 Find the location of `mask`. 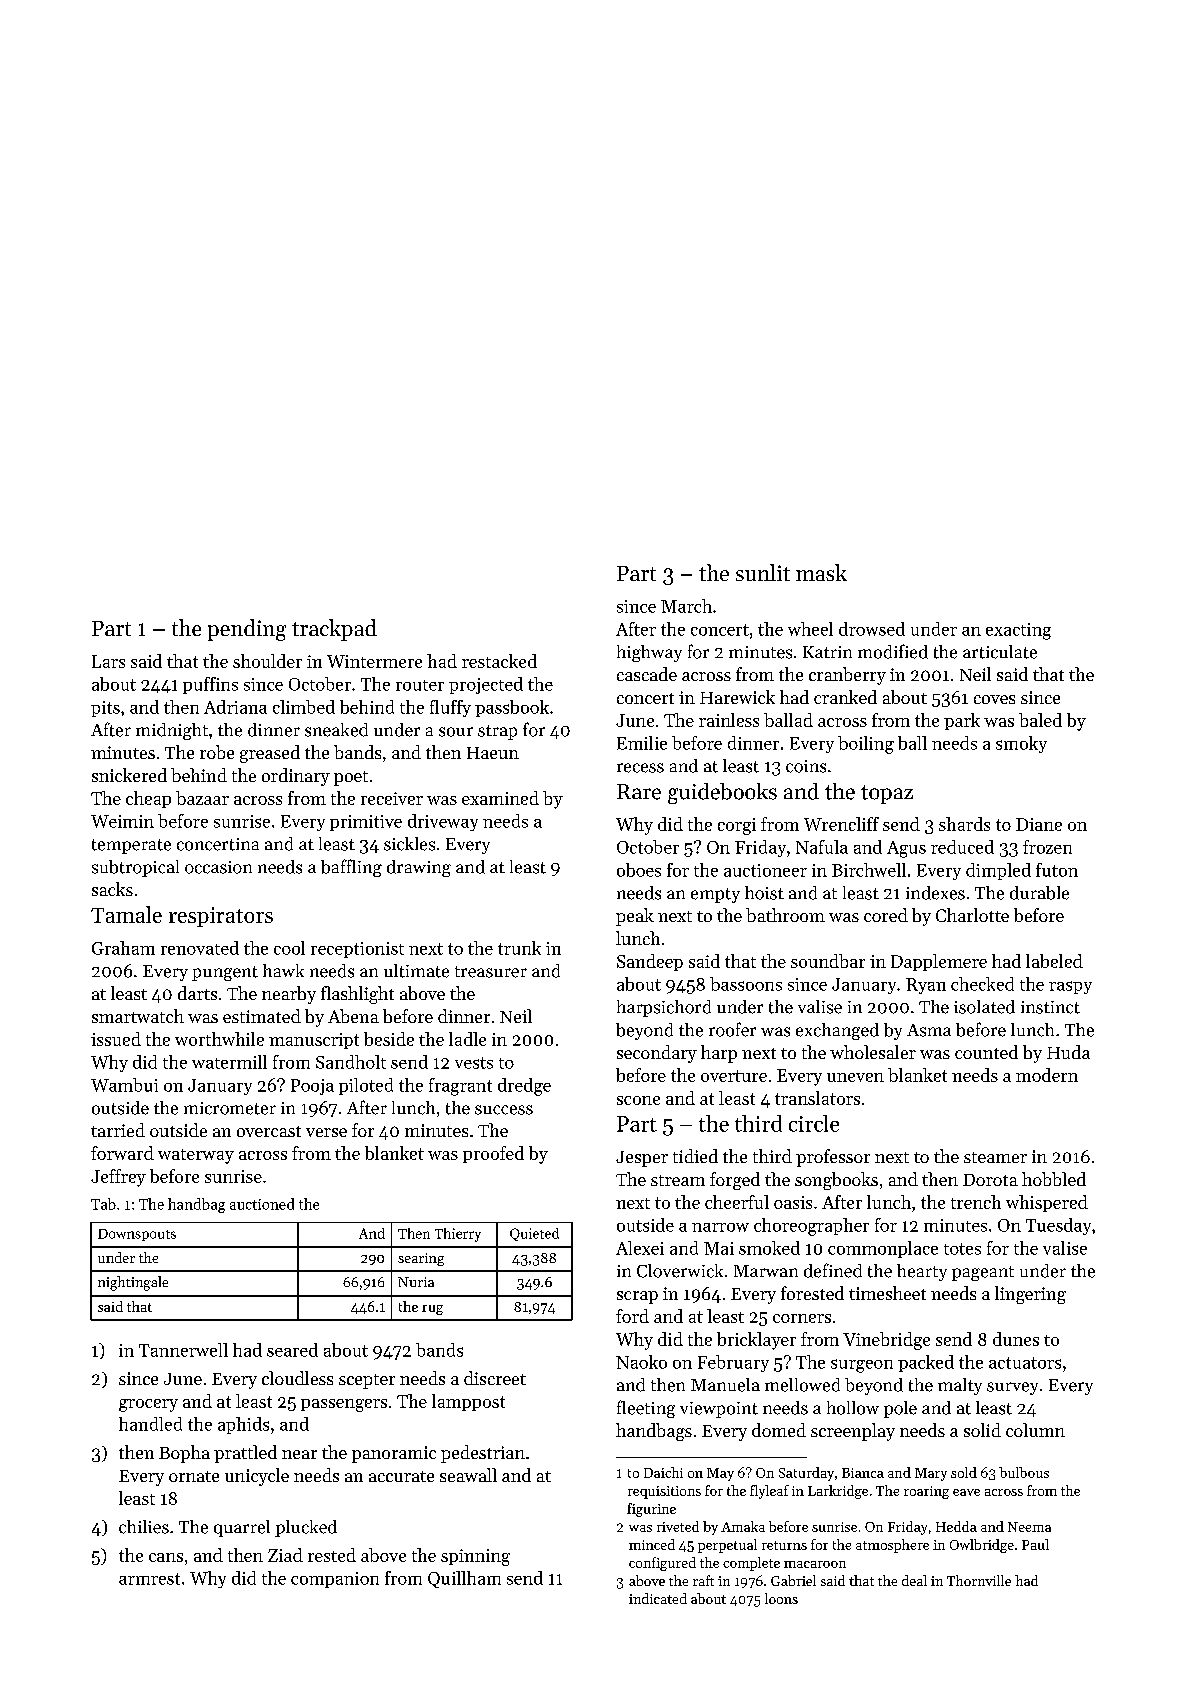

mask is located at coordinates (821, 572).
